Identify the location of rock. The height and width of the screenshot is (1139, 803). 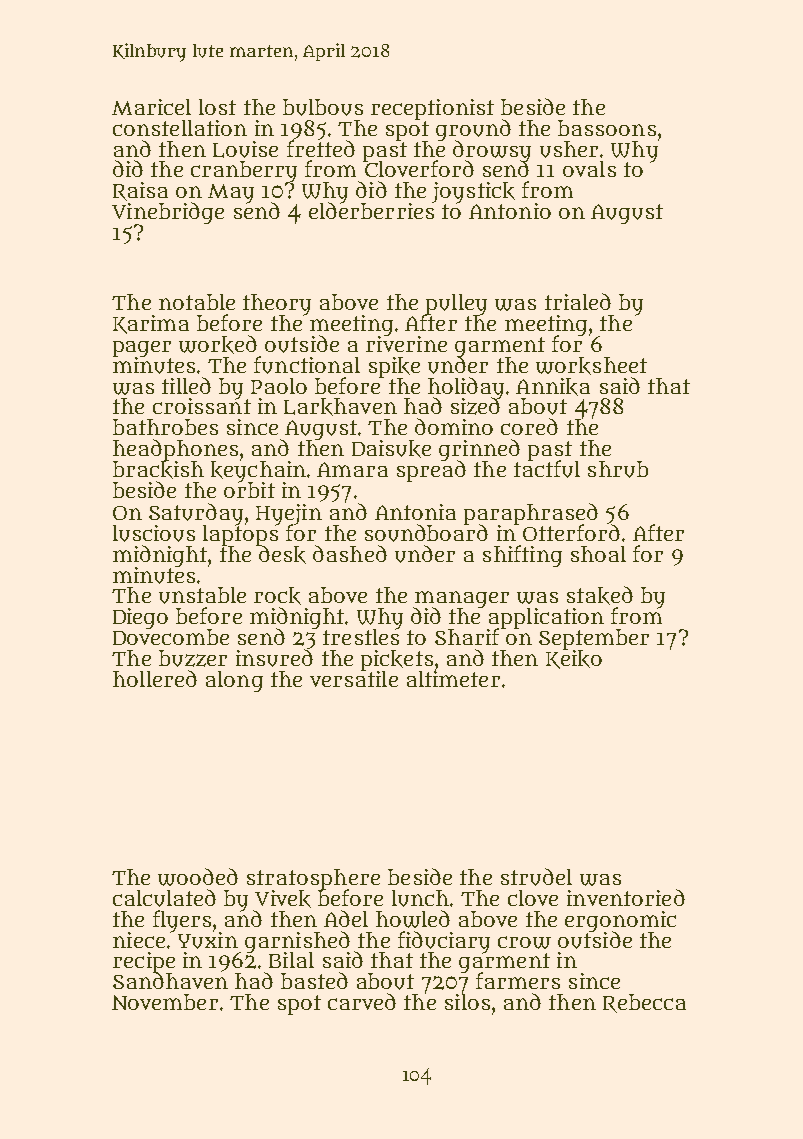
(277, 596).
